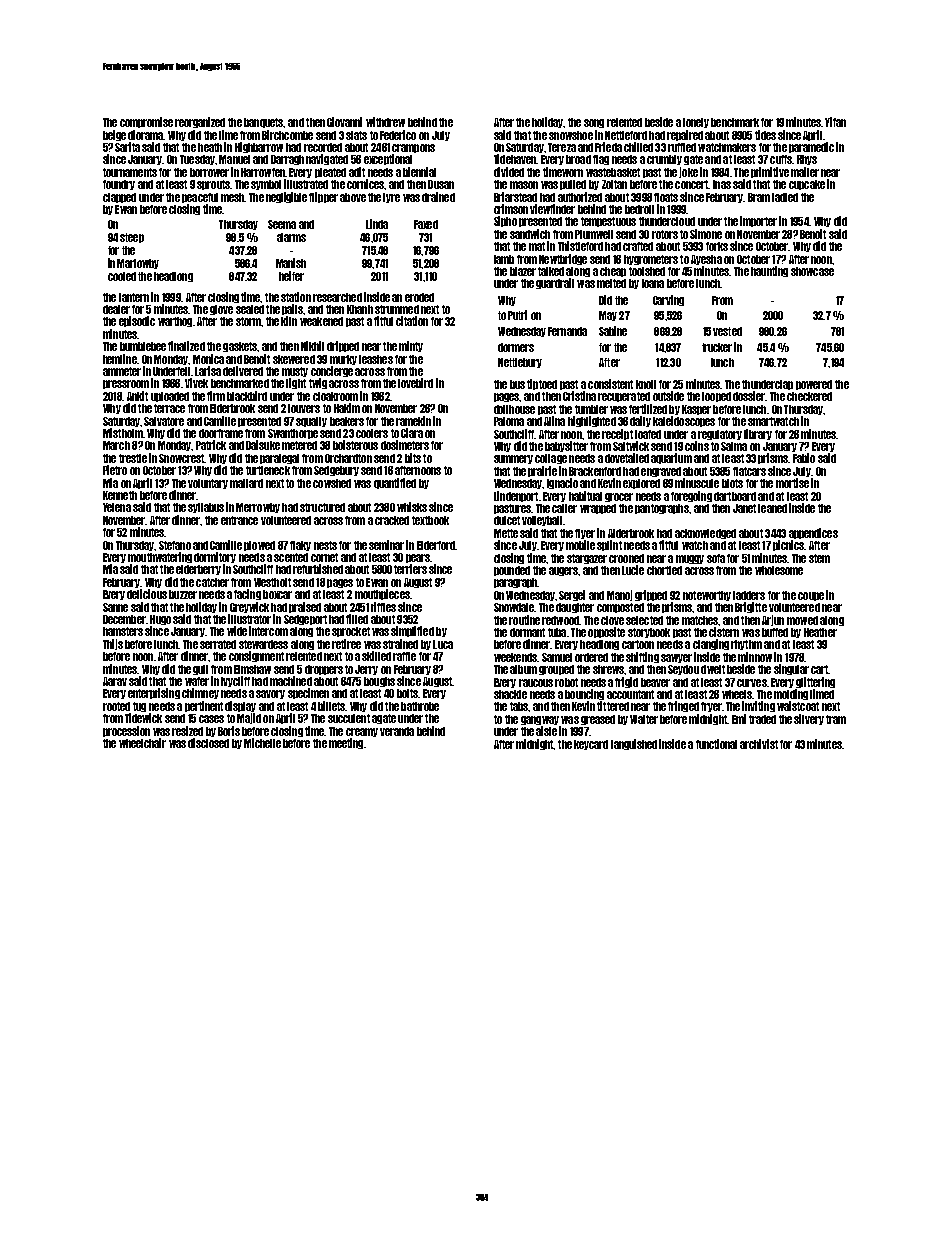  Describe the element at coordinates (585, 534) in the screenshot. I see `flyer` at that location.
